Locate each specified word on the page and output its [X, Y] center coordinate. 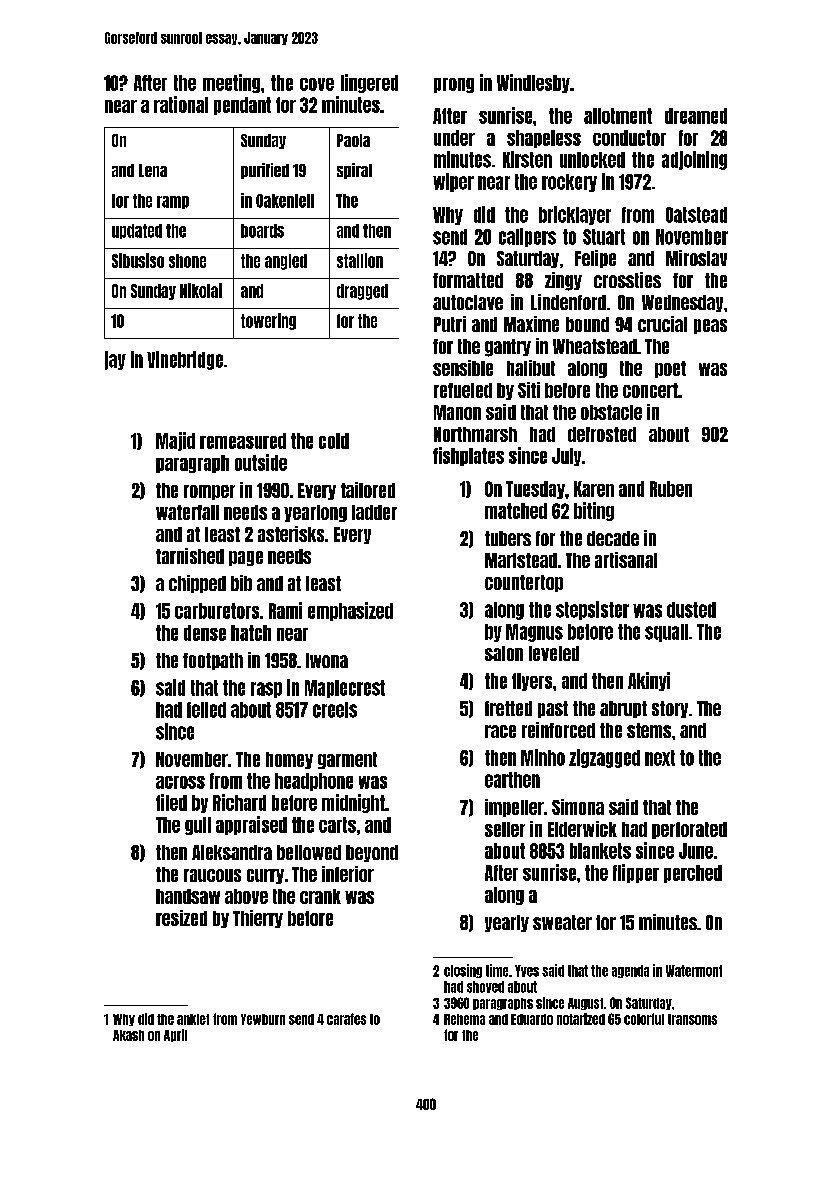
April [175, 1035]
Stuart [604, 237]
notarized [581, 1019]
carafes [346, 1019]
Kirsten [527, 159]
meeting [231, 83]
